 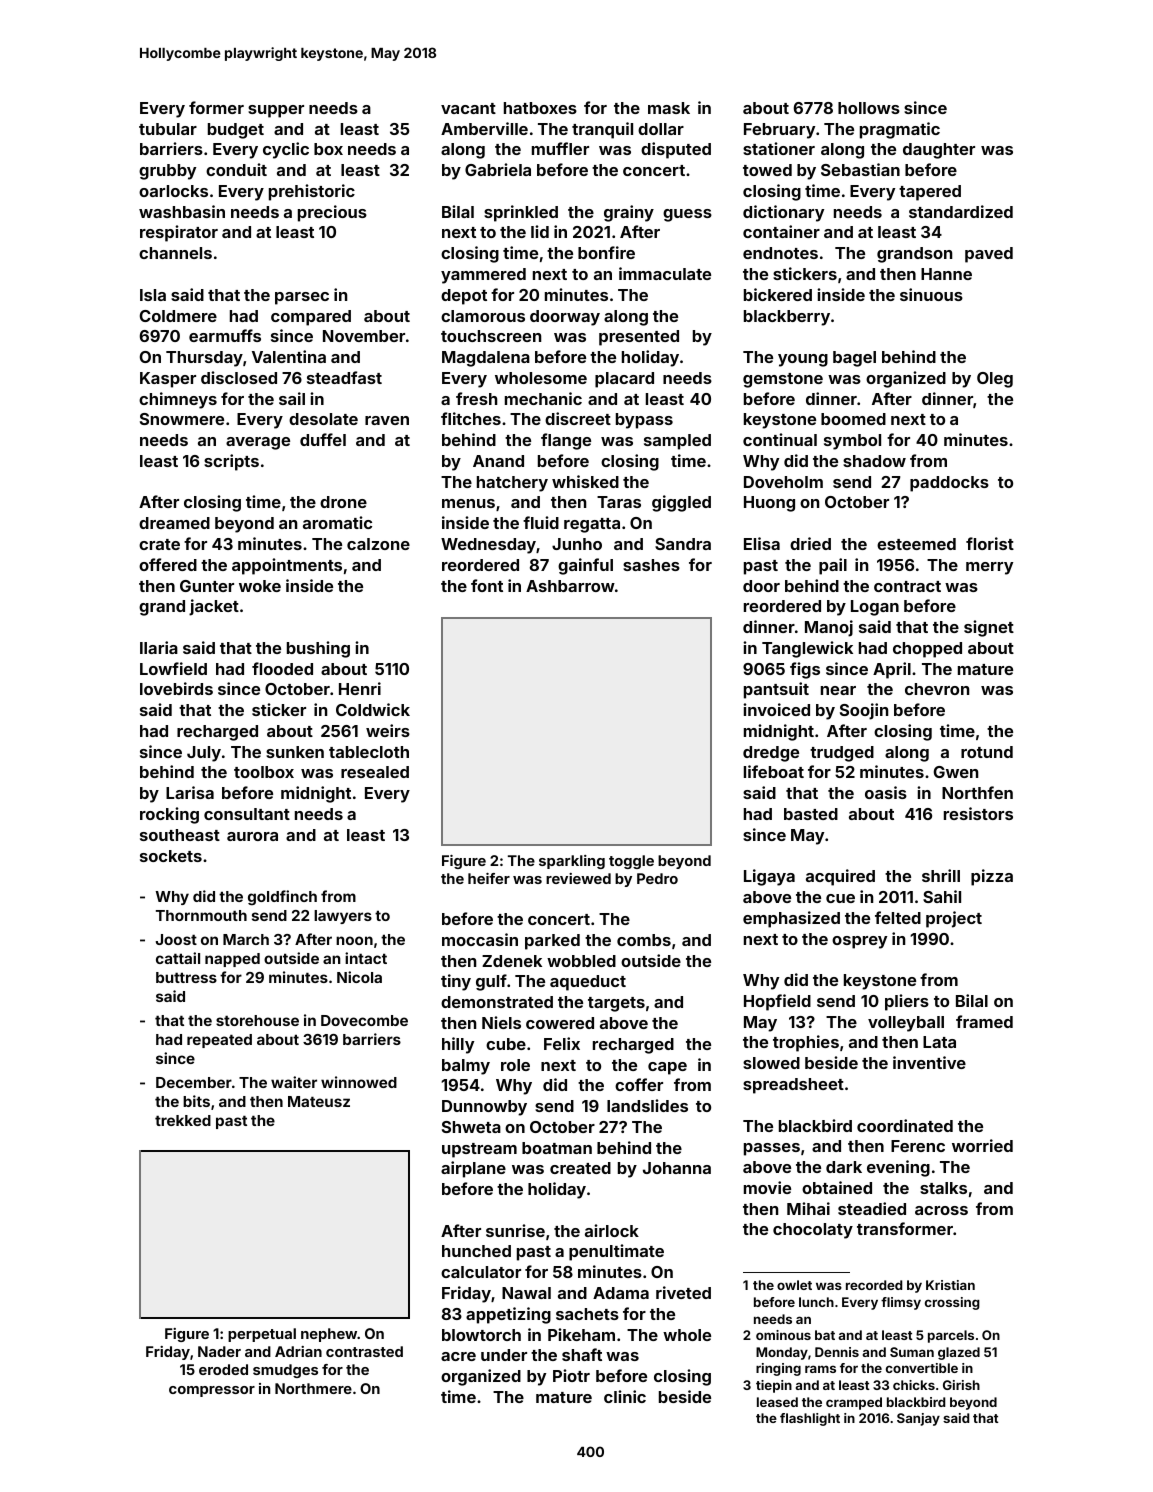 I want to click on compressor, so click(x=212, y=1391).
